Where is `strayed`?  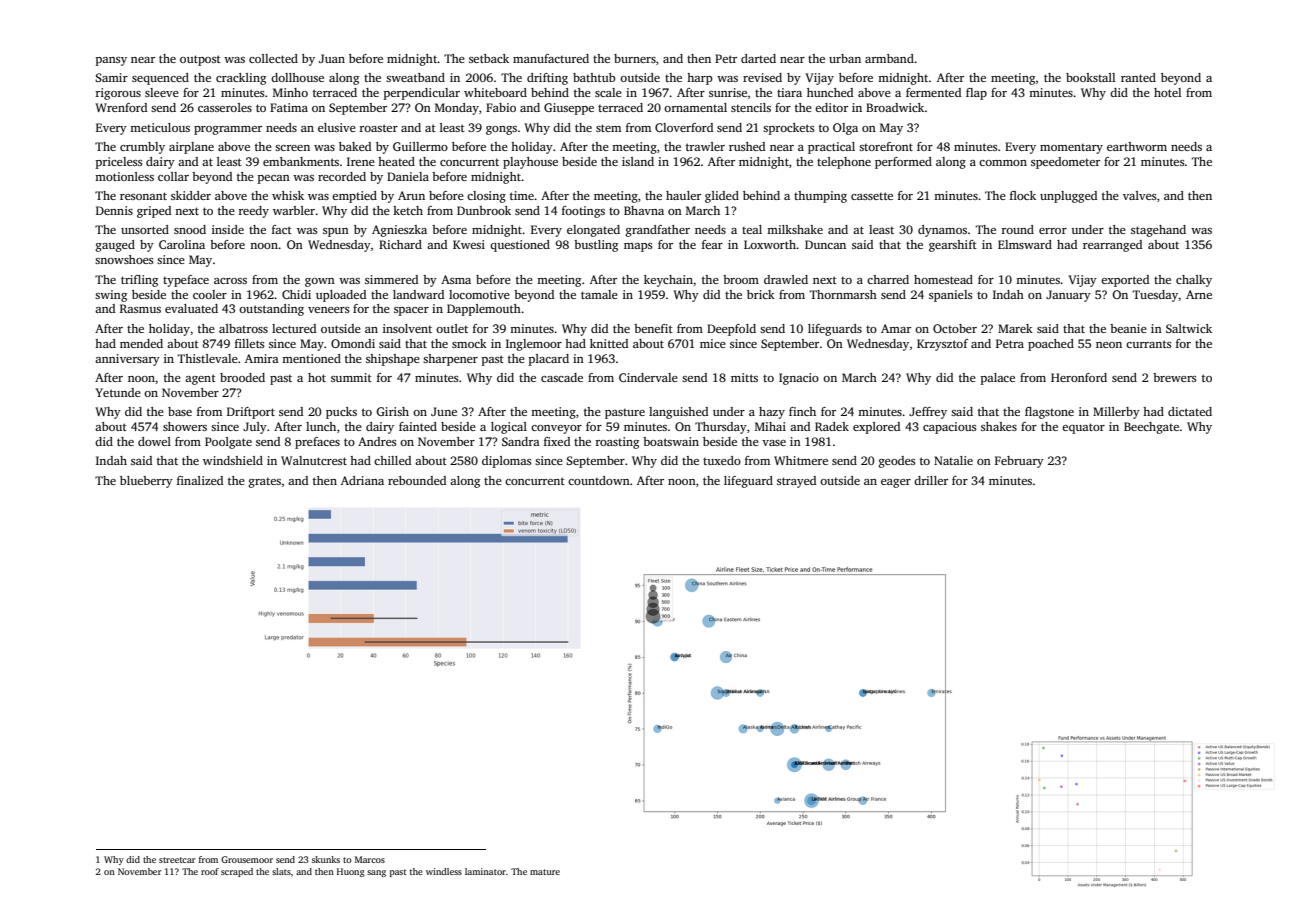
strayed is located at coordinates (796, 482).
